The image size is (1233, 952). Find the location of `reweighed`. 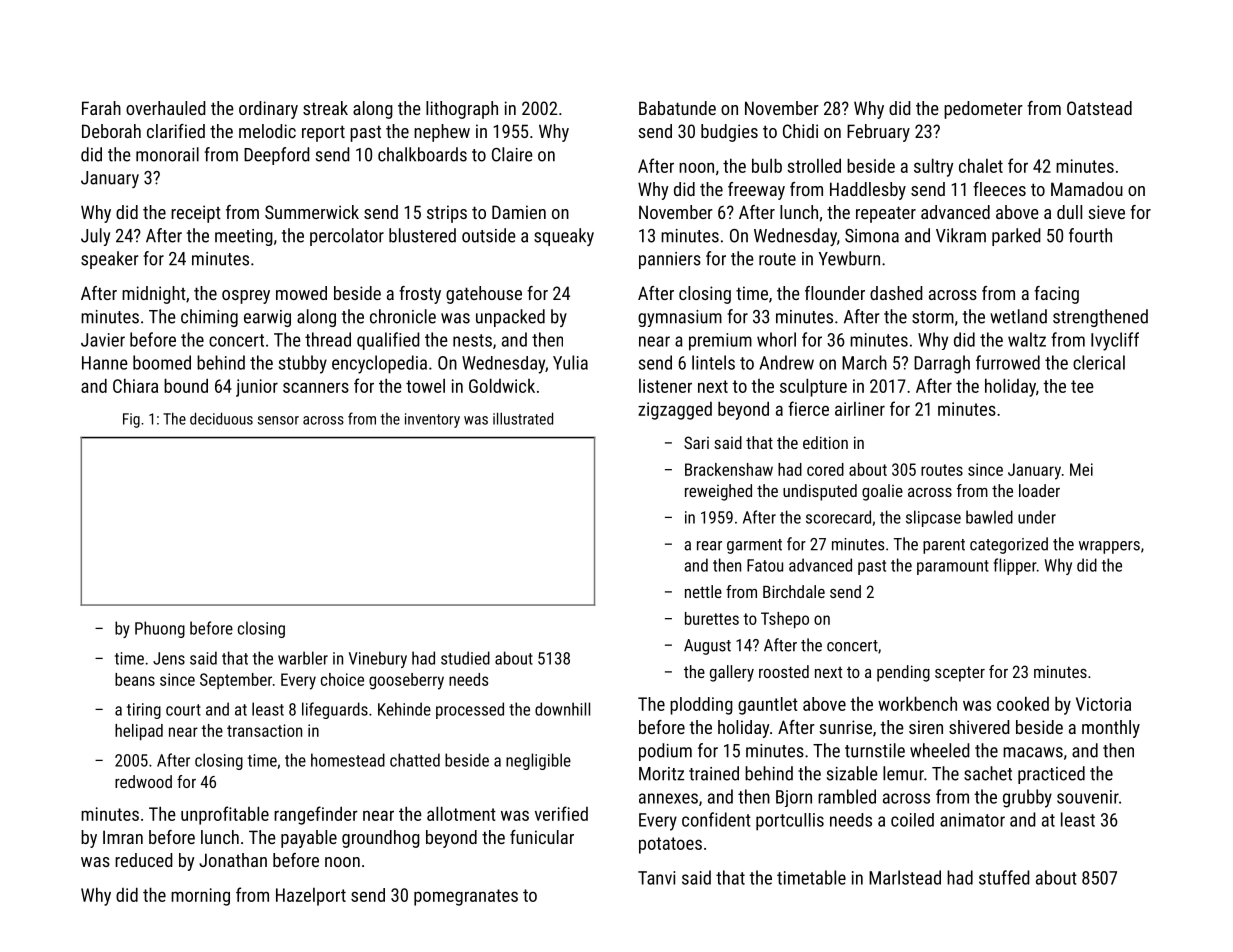

reweighed is located at coordinates (718, 492).
